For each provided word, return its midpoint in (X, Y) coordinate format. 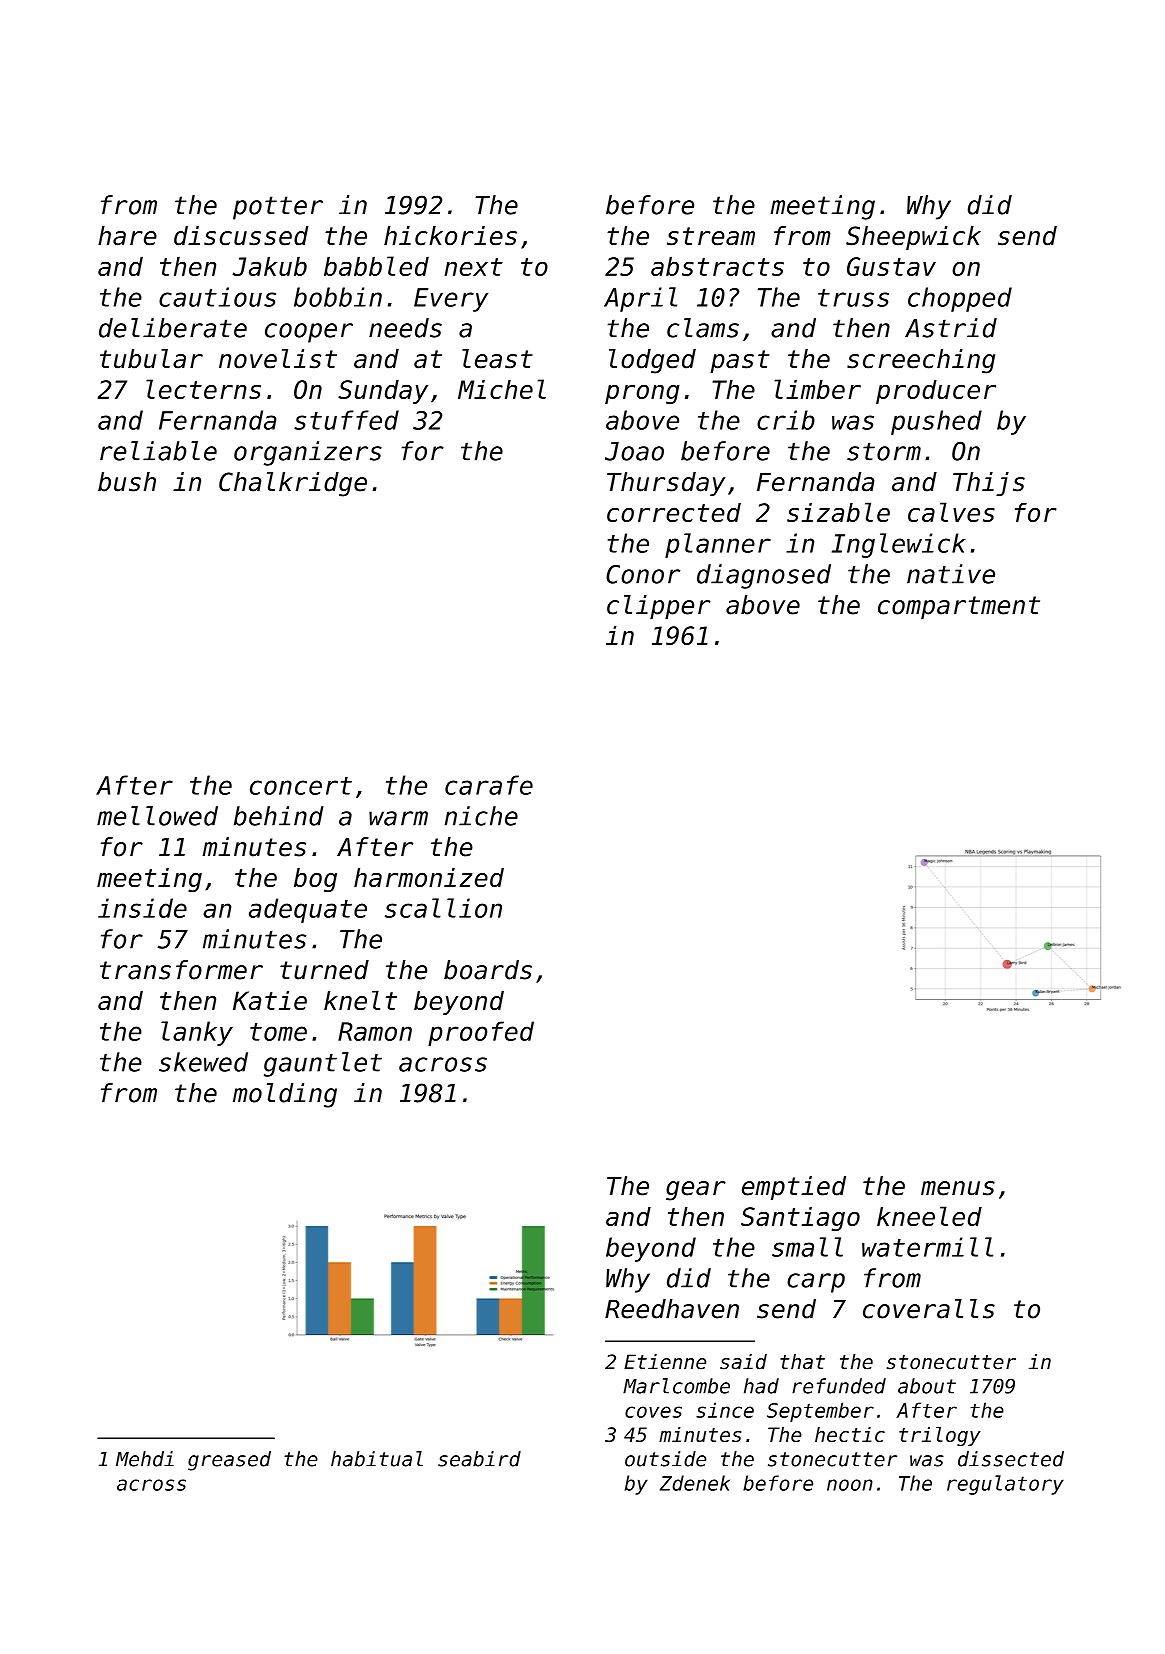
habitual (377, 1459)
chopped (960, 299)
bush (127, 482)
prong (642, 394)
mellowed (157, 816)
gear (696, 1191)
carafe (489, 785)
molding (285, 1095)
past (739, 361)
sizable (838, 512)
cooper (309, 333)
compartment (959, 608)
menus (958, 1188)
